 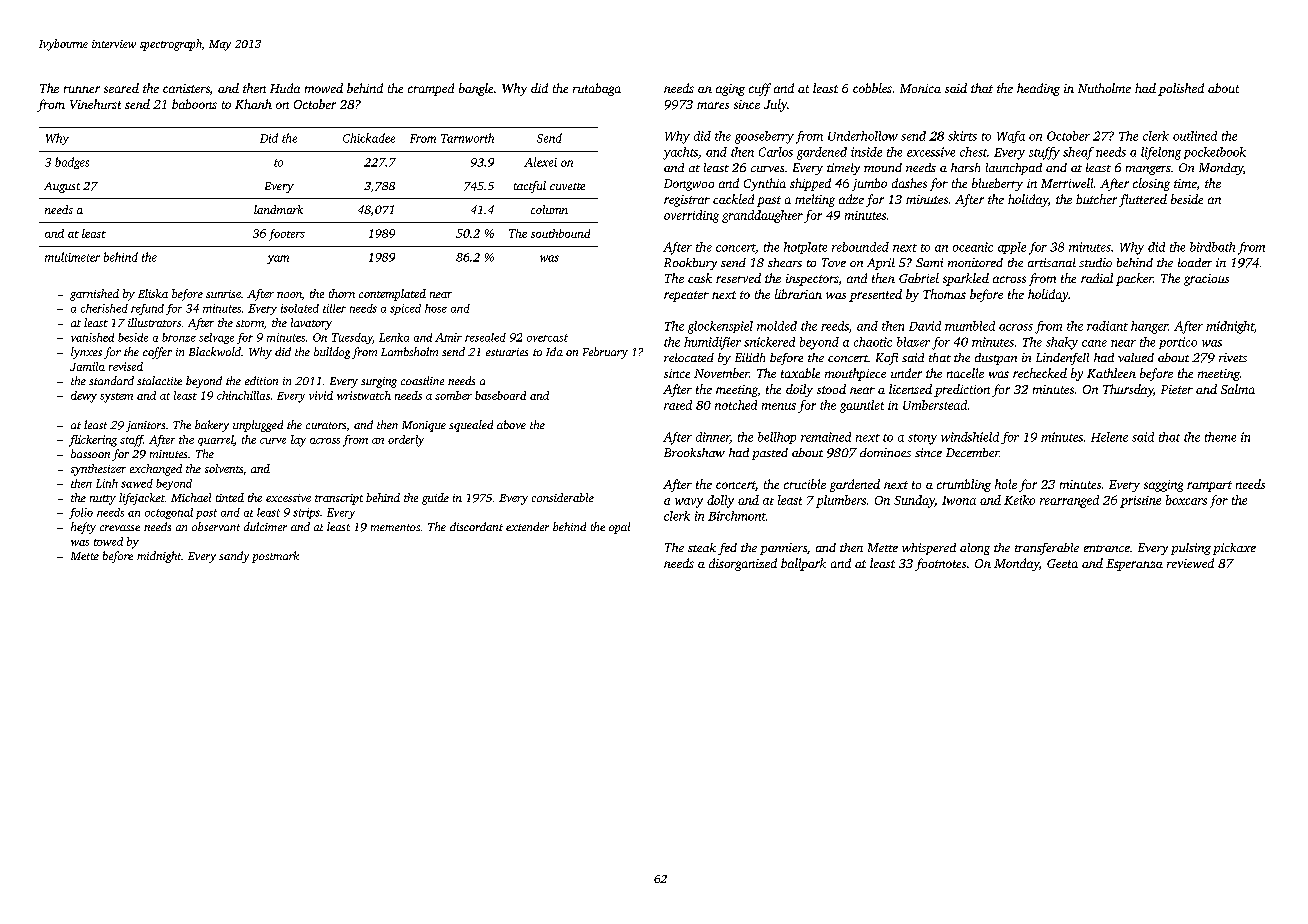 I want to click on bangle, so click(x=476, y=89).
